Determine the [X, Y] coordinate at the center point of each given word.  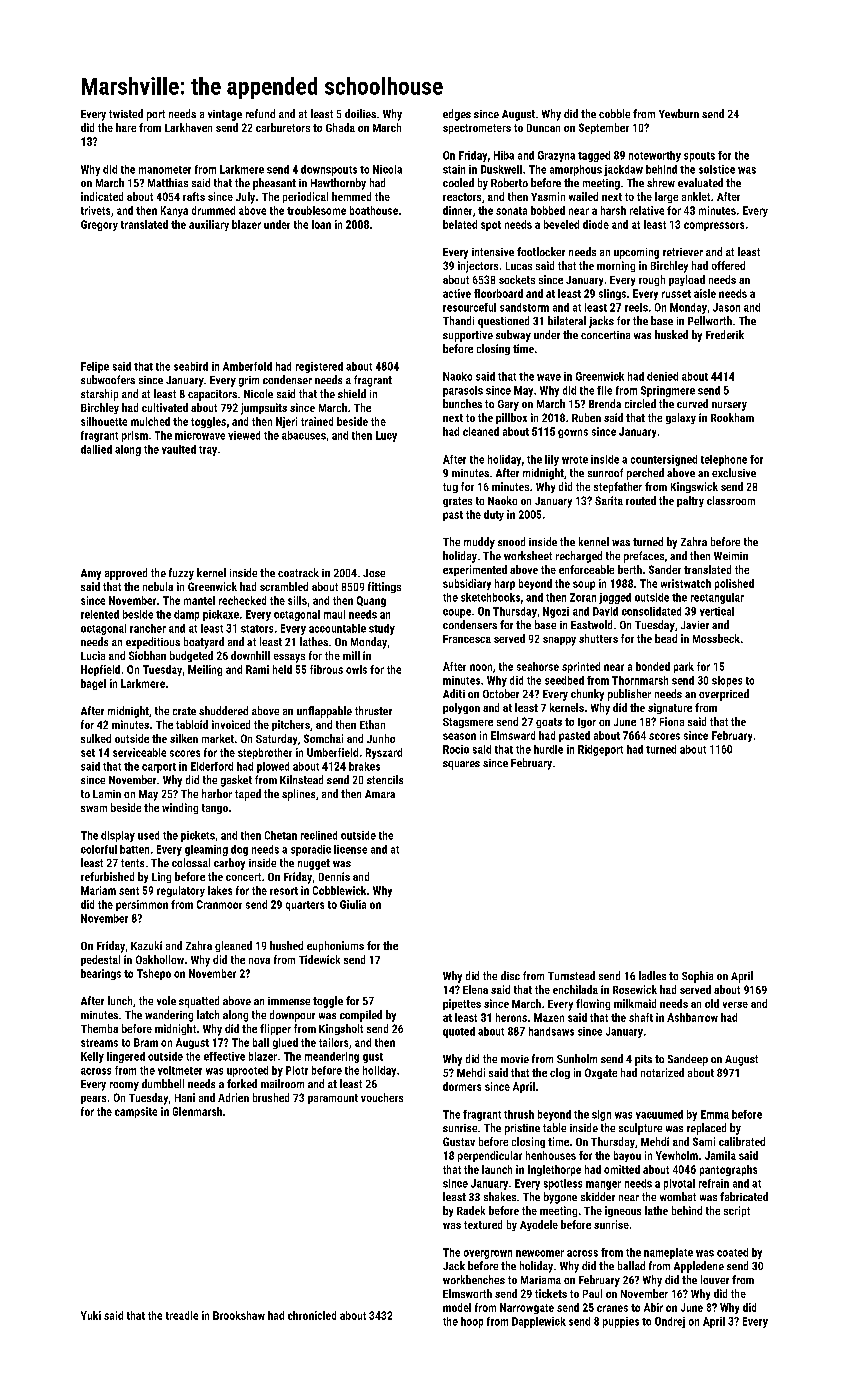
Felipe [95, 367]
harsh [613, 210]
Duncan [543, 128]
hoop [472, 1322]
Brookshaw [239, 1315]
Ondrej [670, 1322]
